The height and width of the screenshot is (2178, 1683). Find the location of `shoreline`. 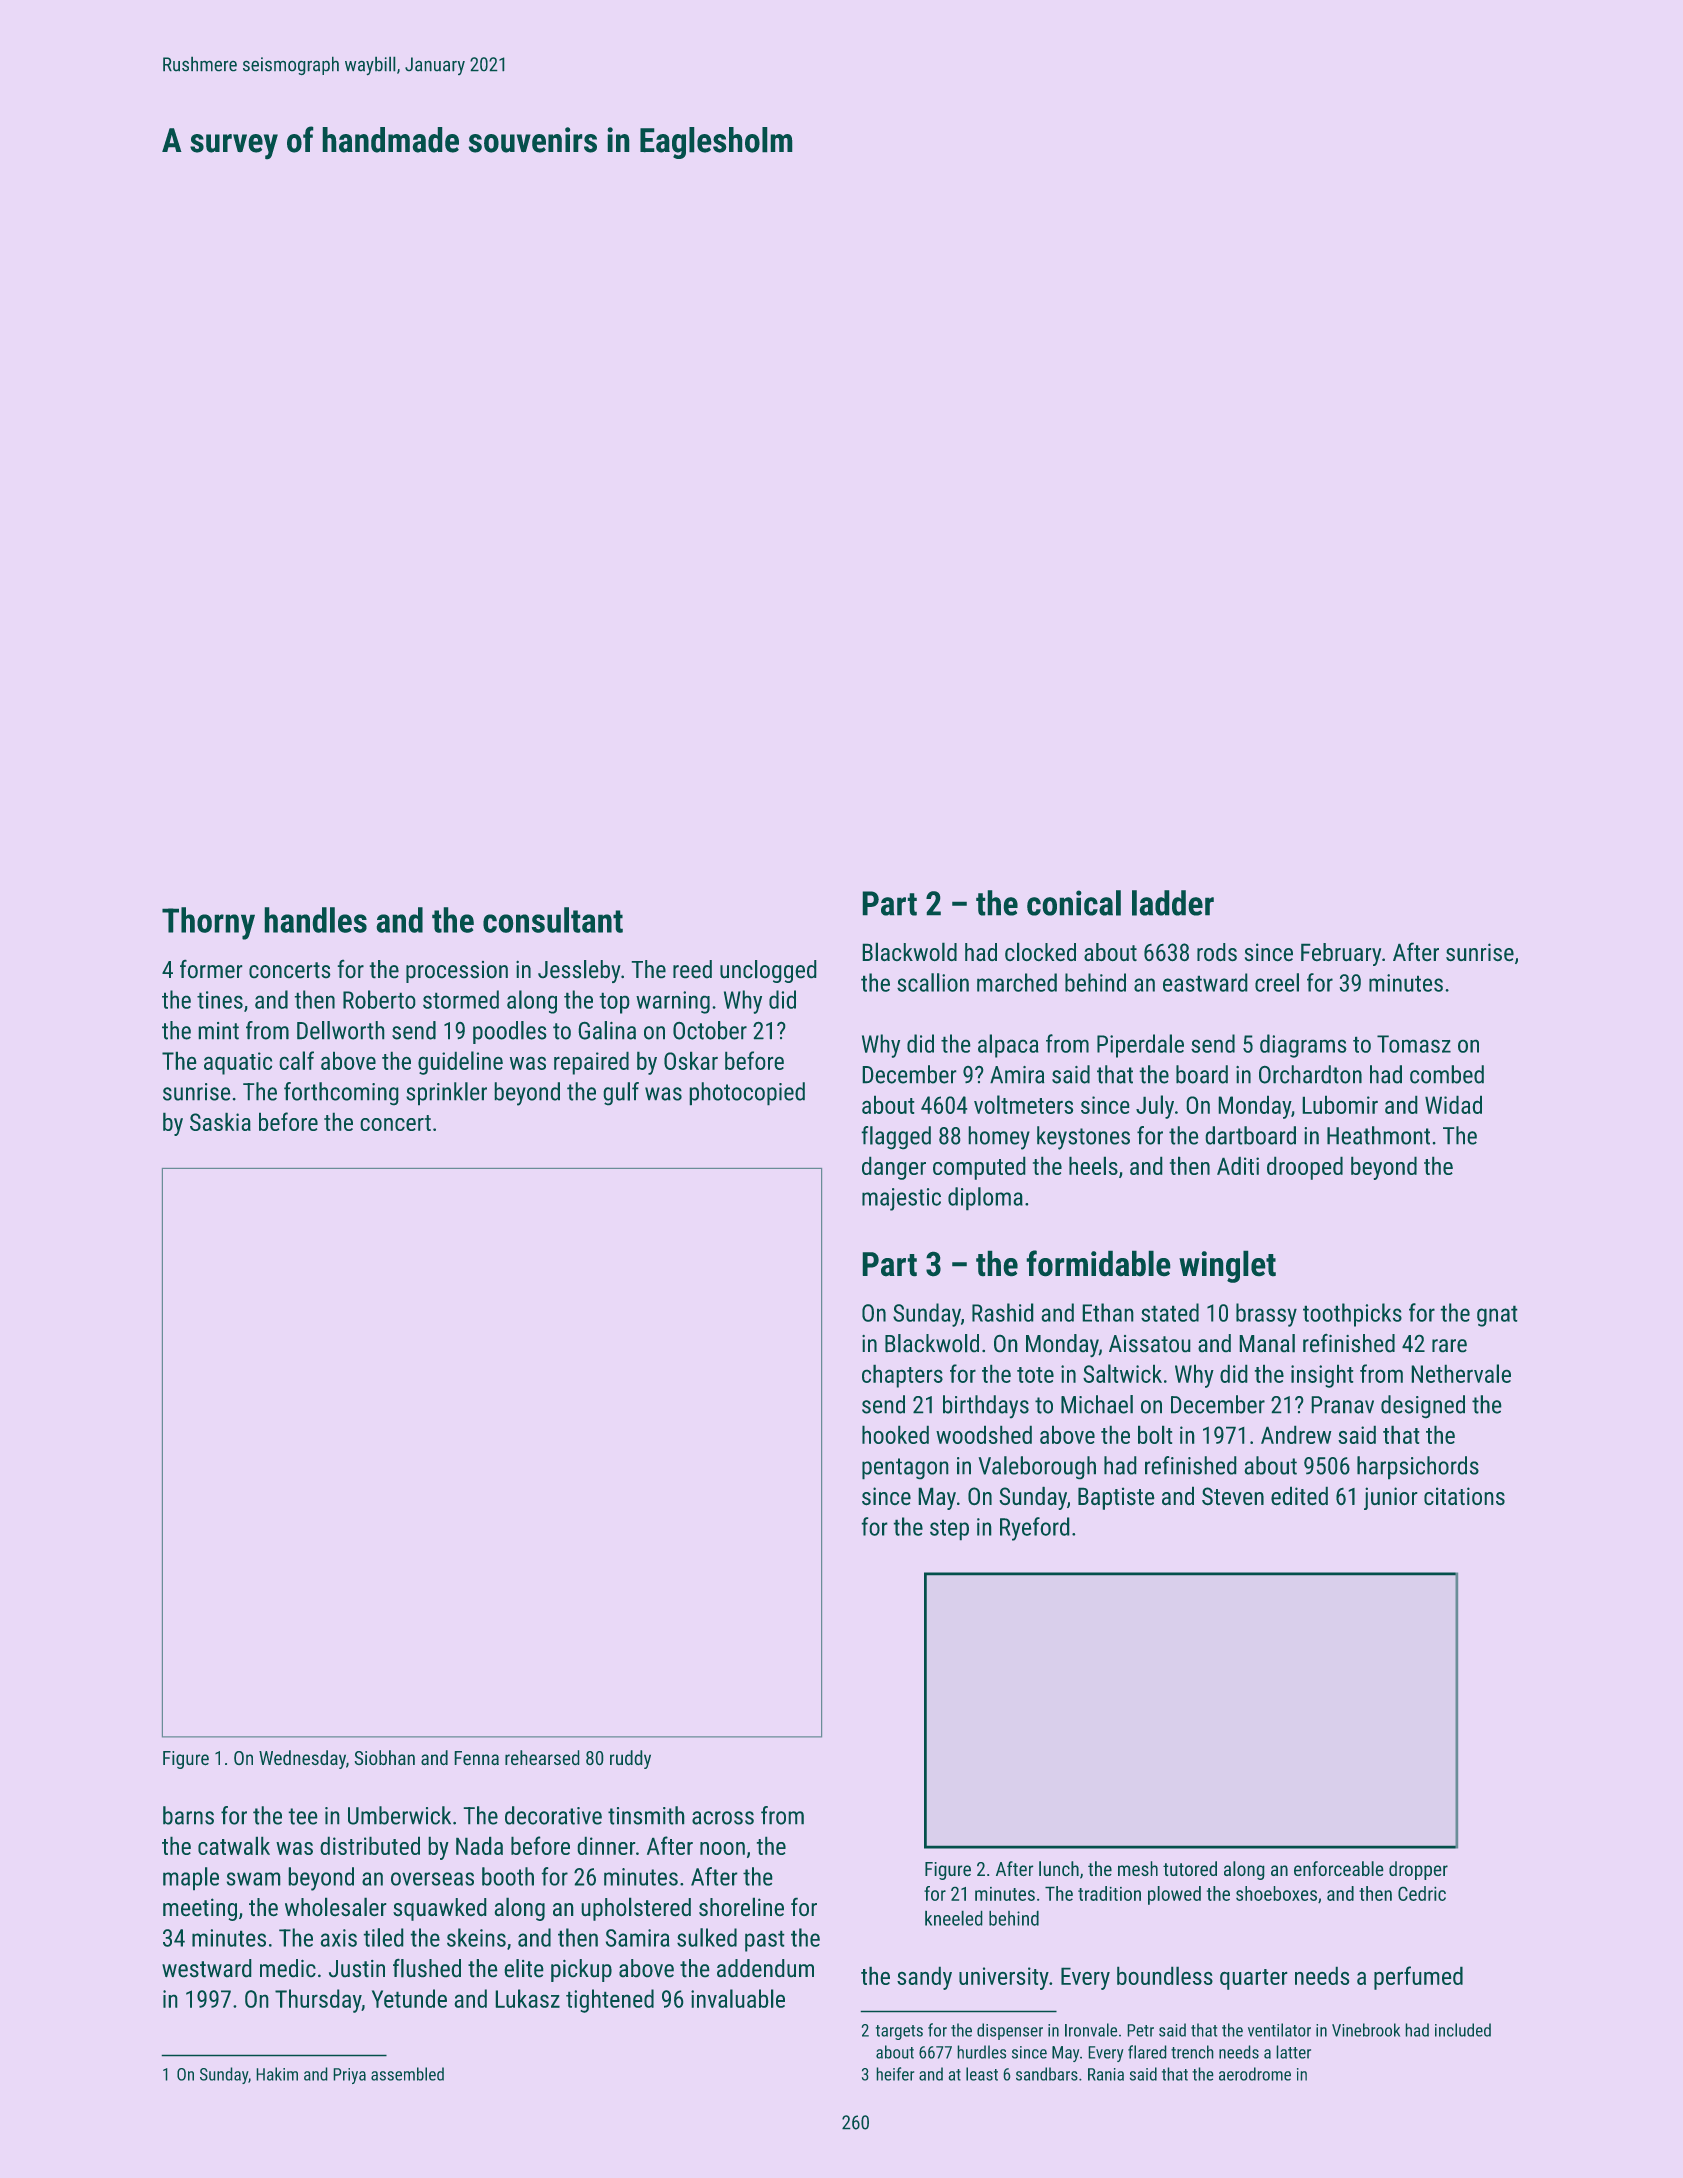

shoreline is located at coordinates (741, 1907).
